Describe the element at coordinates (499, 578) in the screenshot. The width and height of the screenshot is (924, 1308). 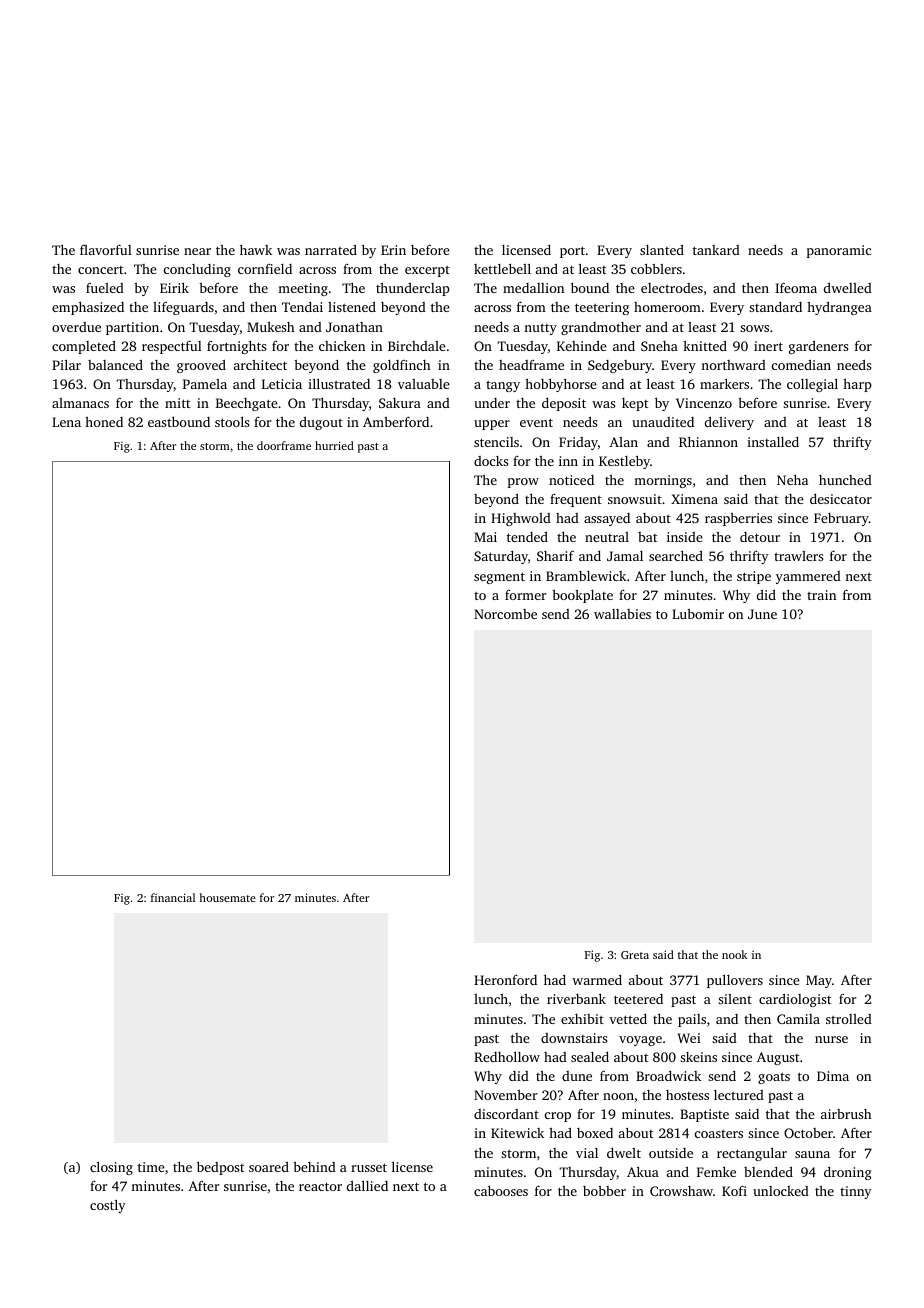
I see `segment` at that location.
